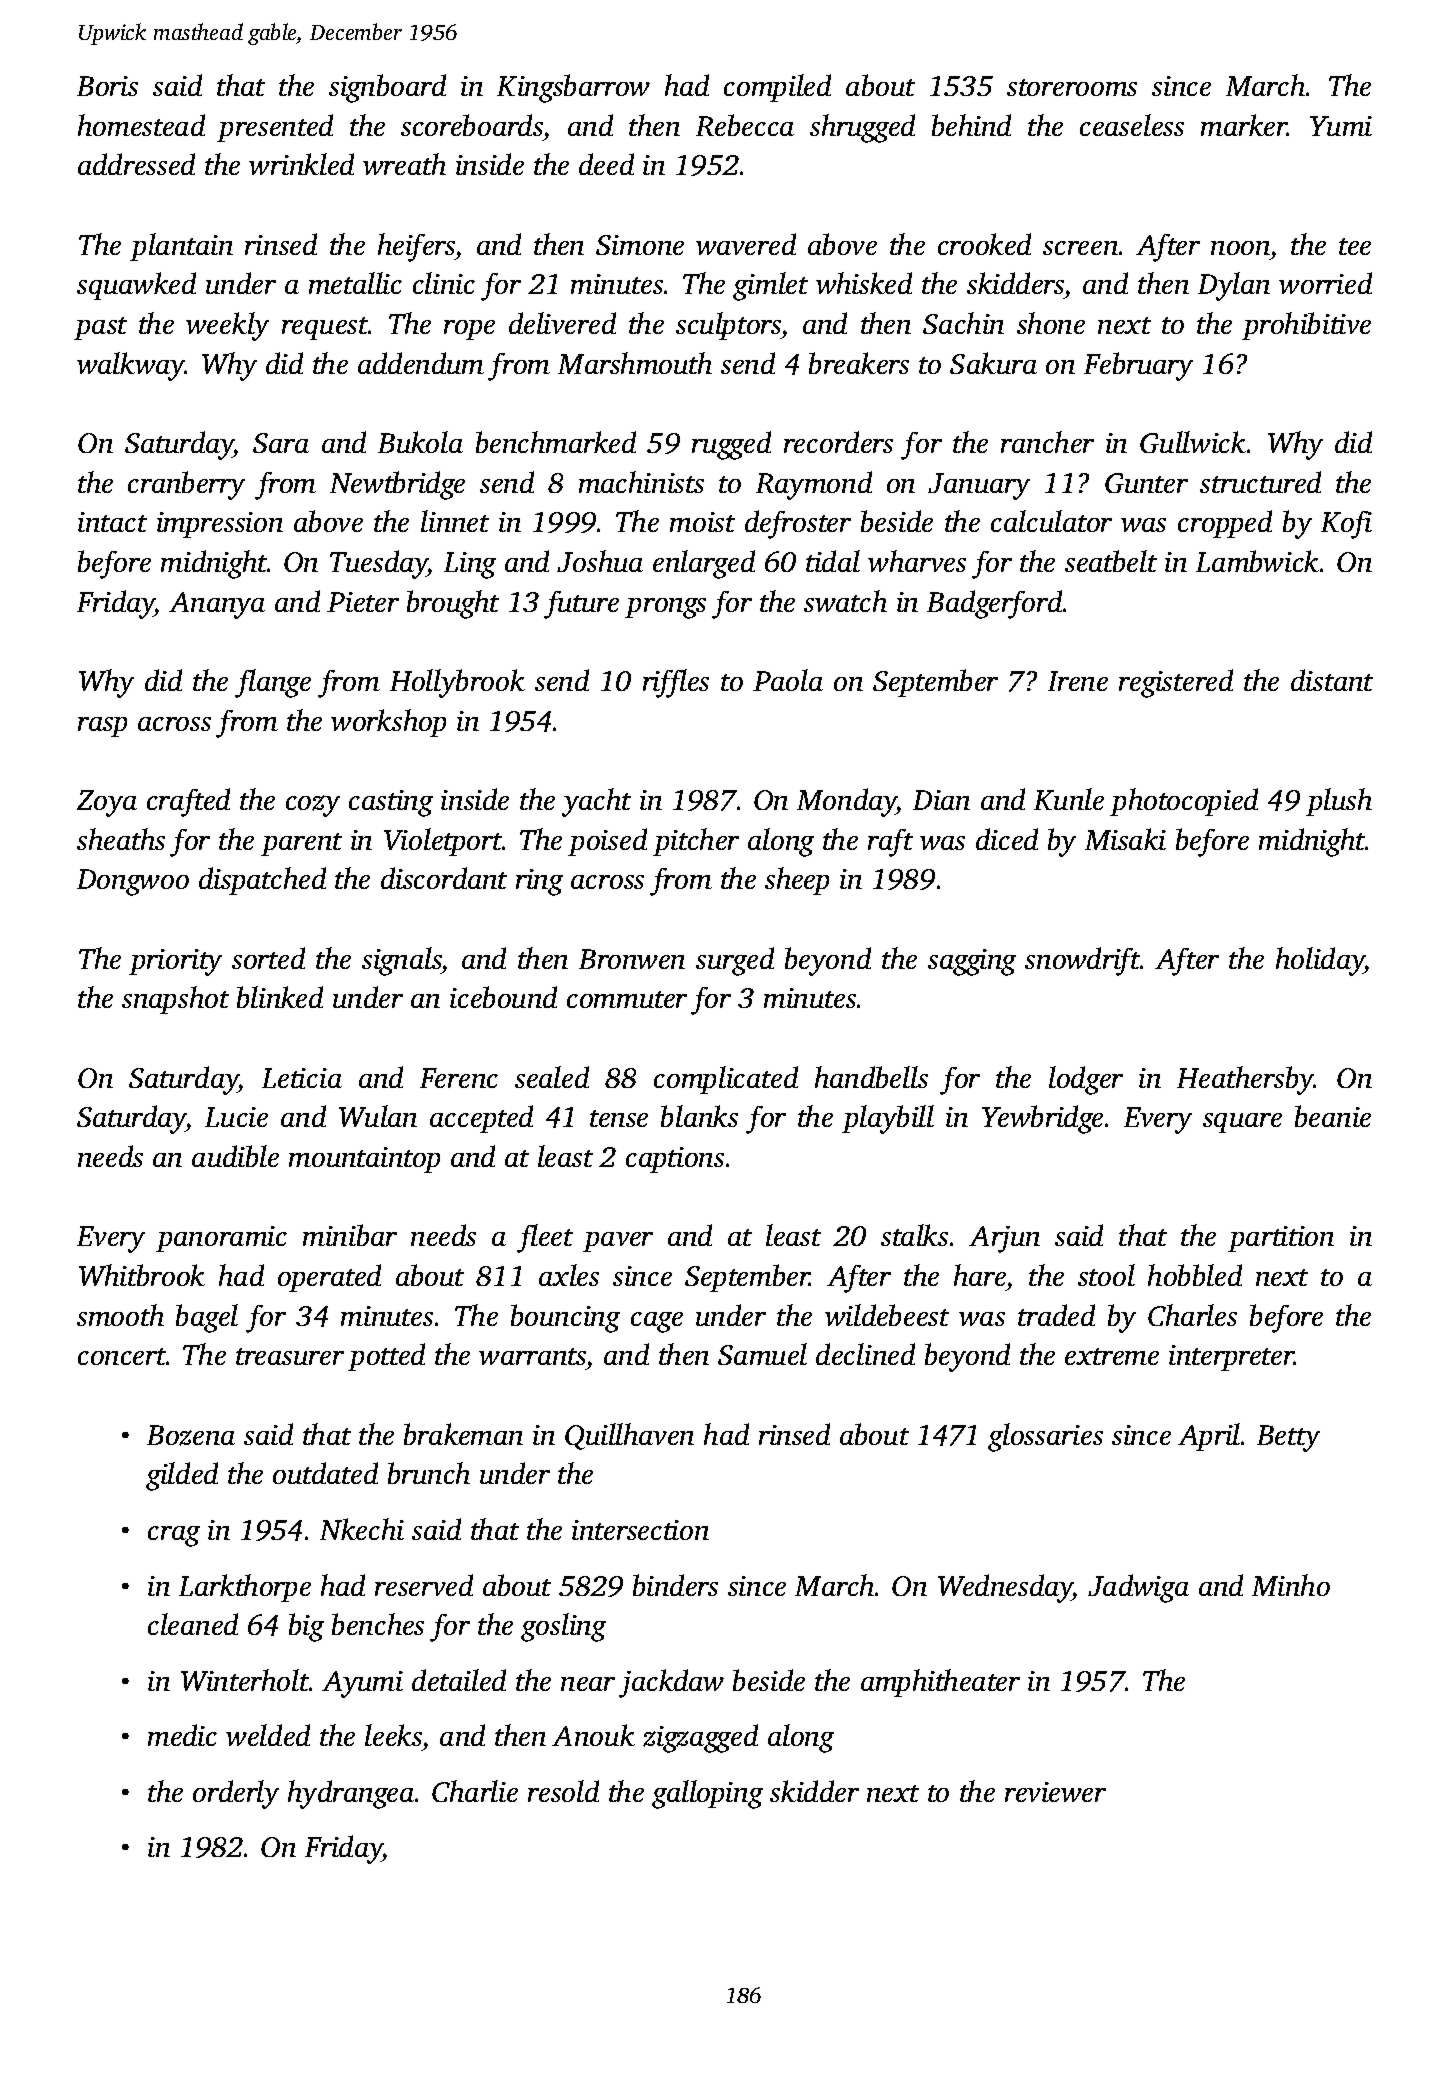  I want to click on Dongwoo, so click(133, 882).
